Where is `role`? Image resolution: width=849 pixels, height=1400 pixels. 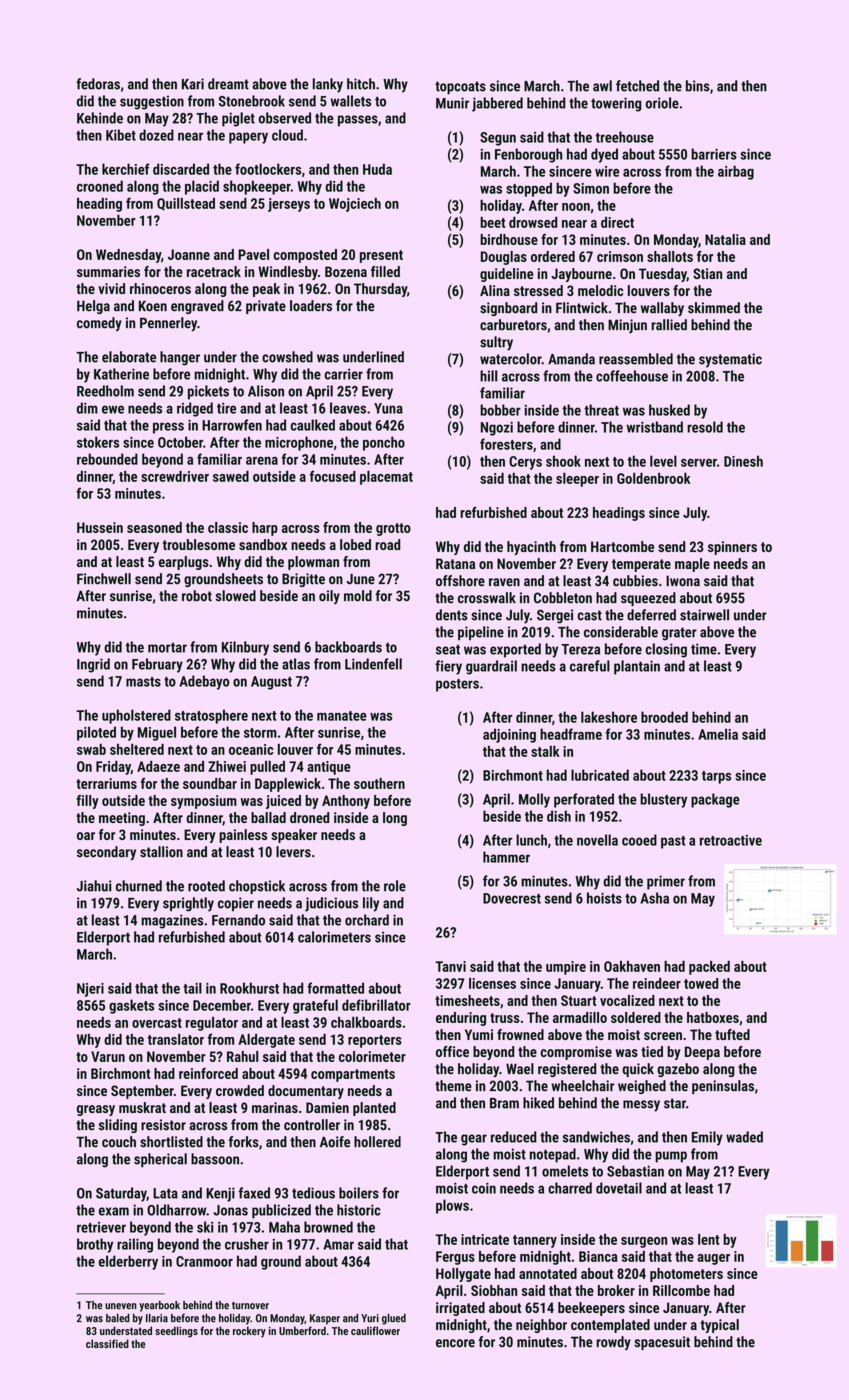 role is located at coordinates (395, 886).
